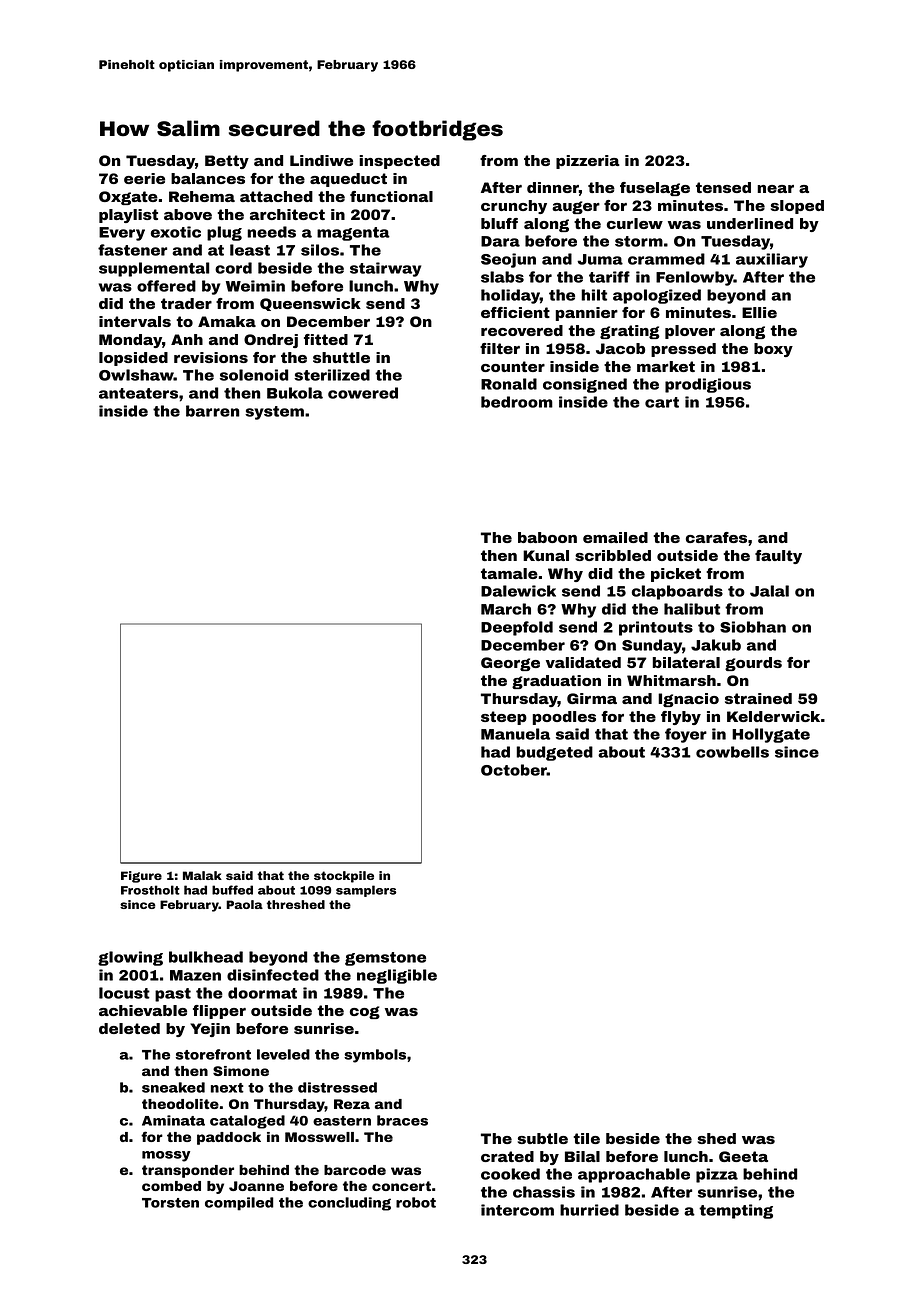 Image resolution: width=924 pixels, height=1308 pixels. What do you see at coordinates (170, 1203) in the image?
I see `Torsten` at bounding box center [170, 1203].
